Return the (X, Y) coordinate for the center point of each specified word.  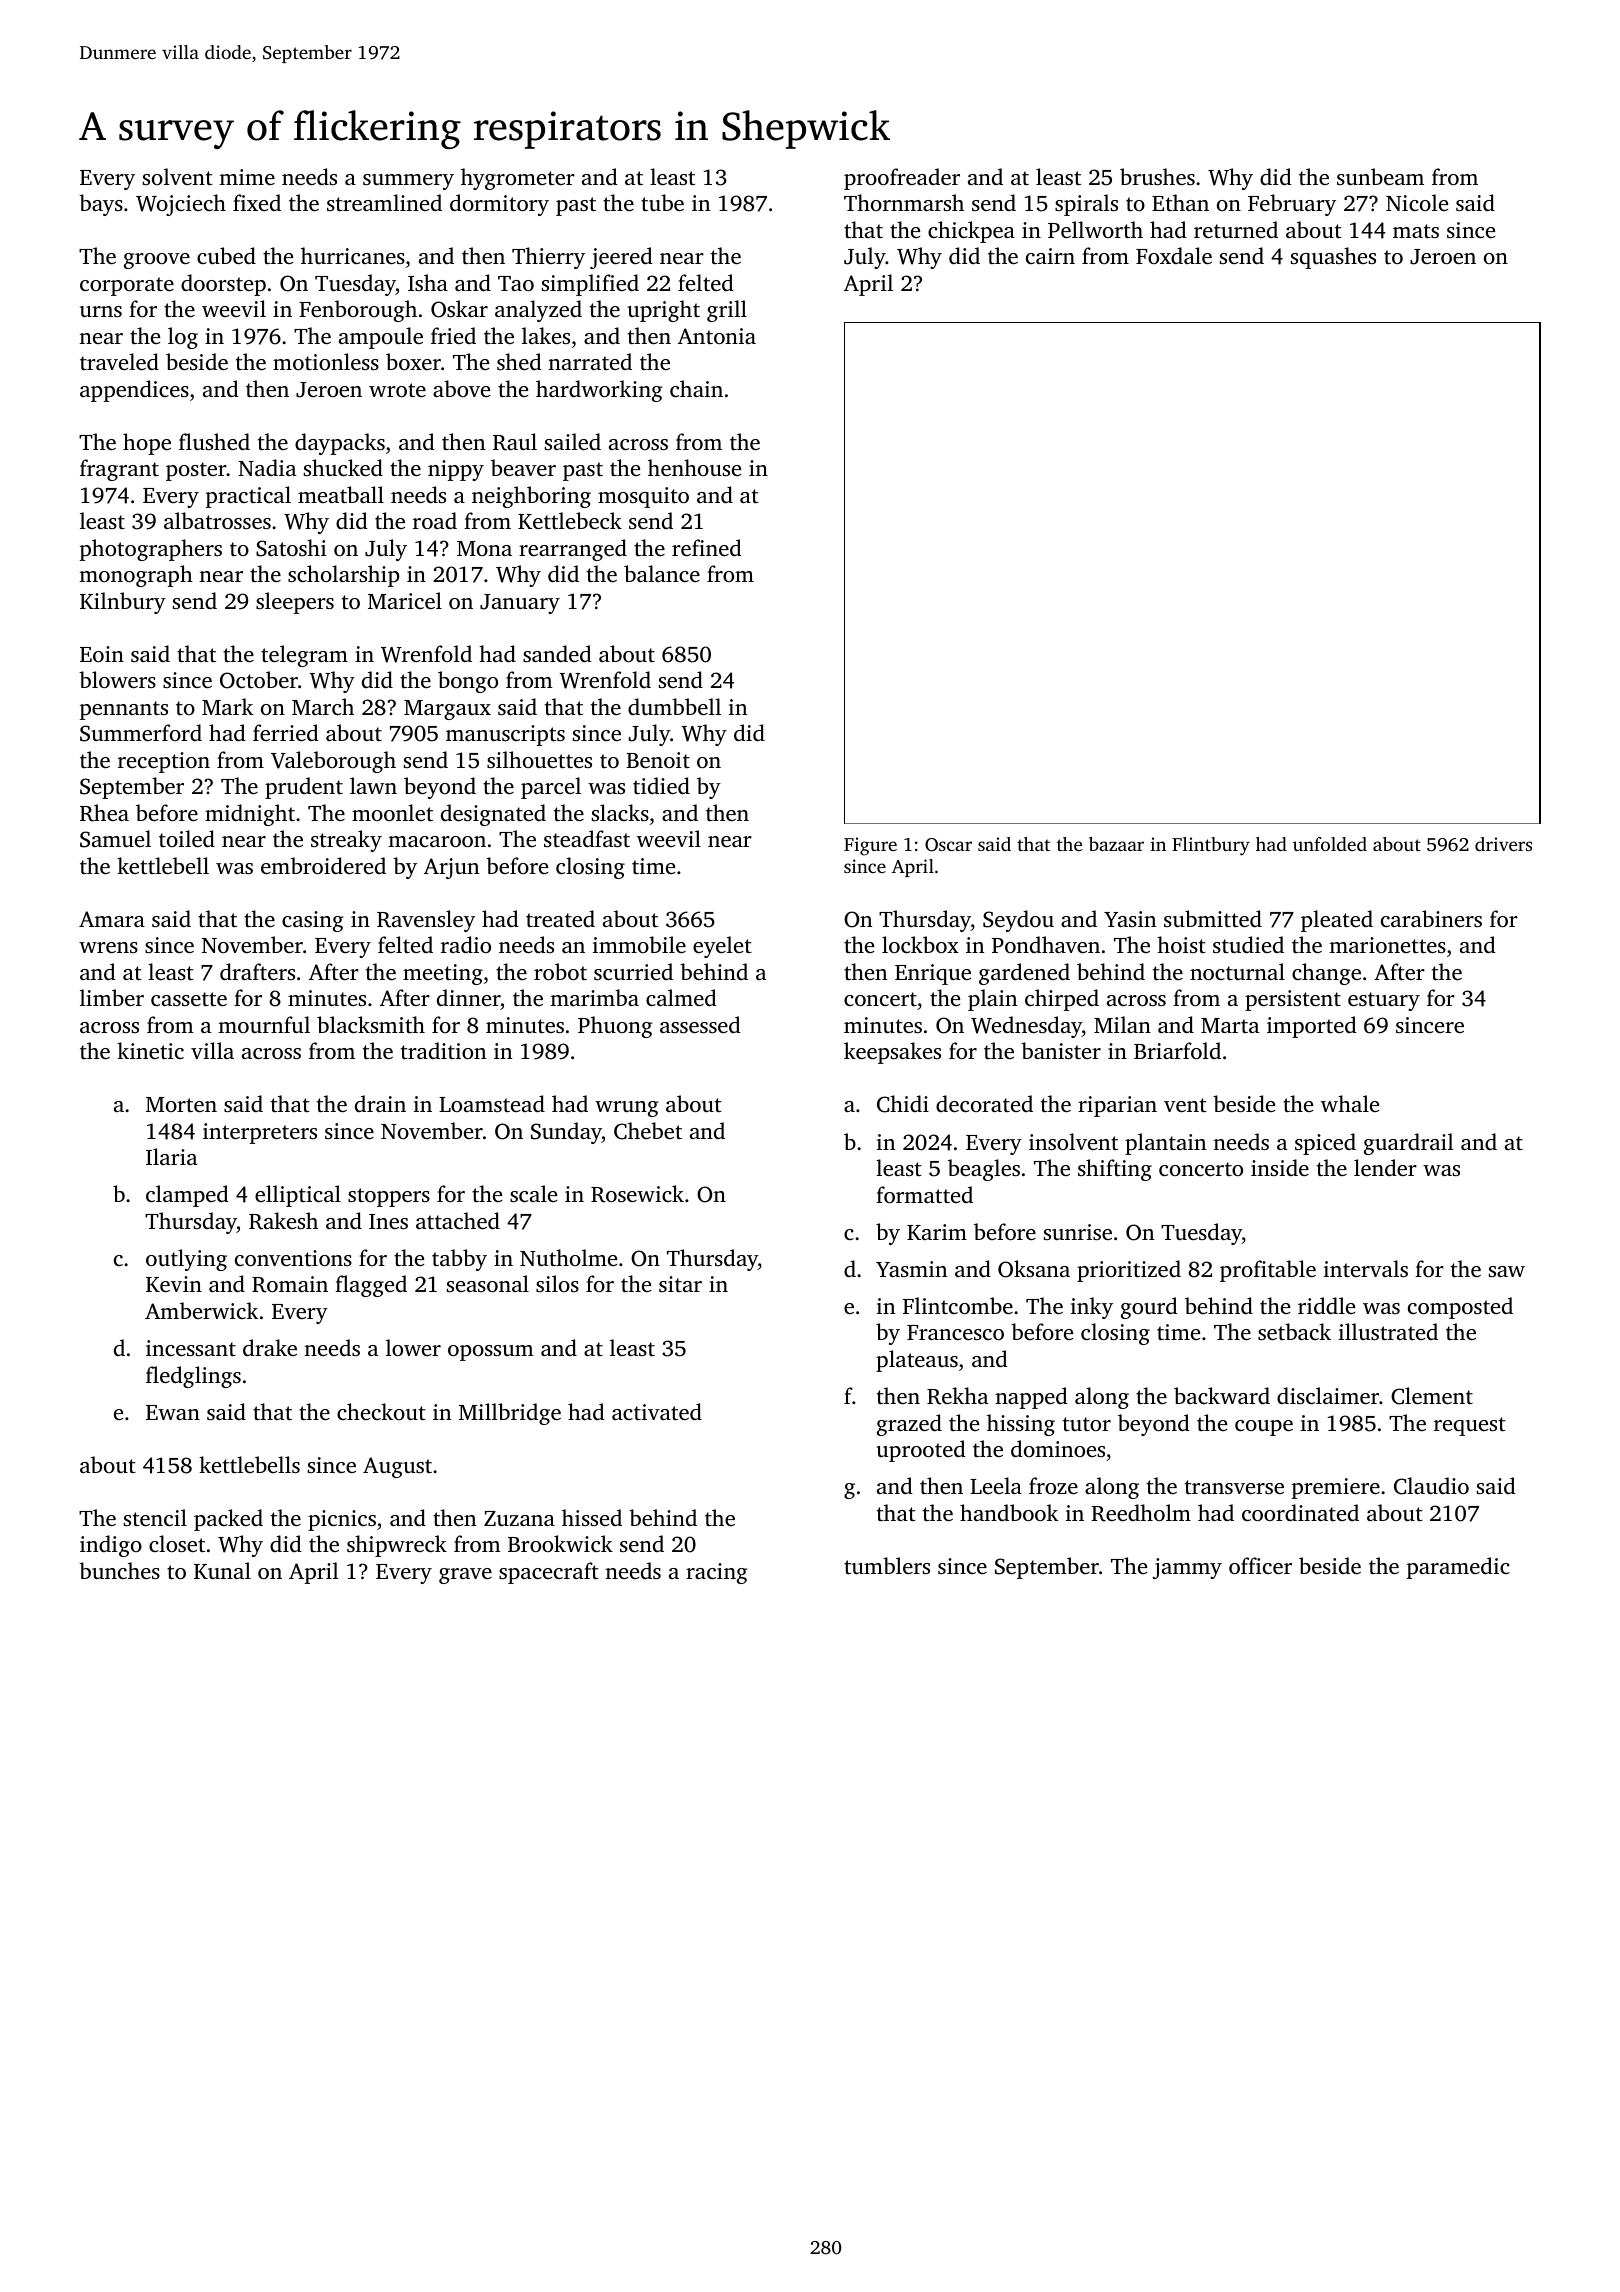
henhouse (694, 467)
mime (247, 177)
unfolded (1330, 844)
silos (557, 1283)
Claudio (1431, 1486)
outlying (186, 1260)
